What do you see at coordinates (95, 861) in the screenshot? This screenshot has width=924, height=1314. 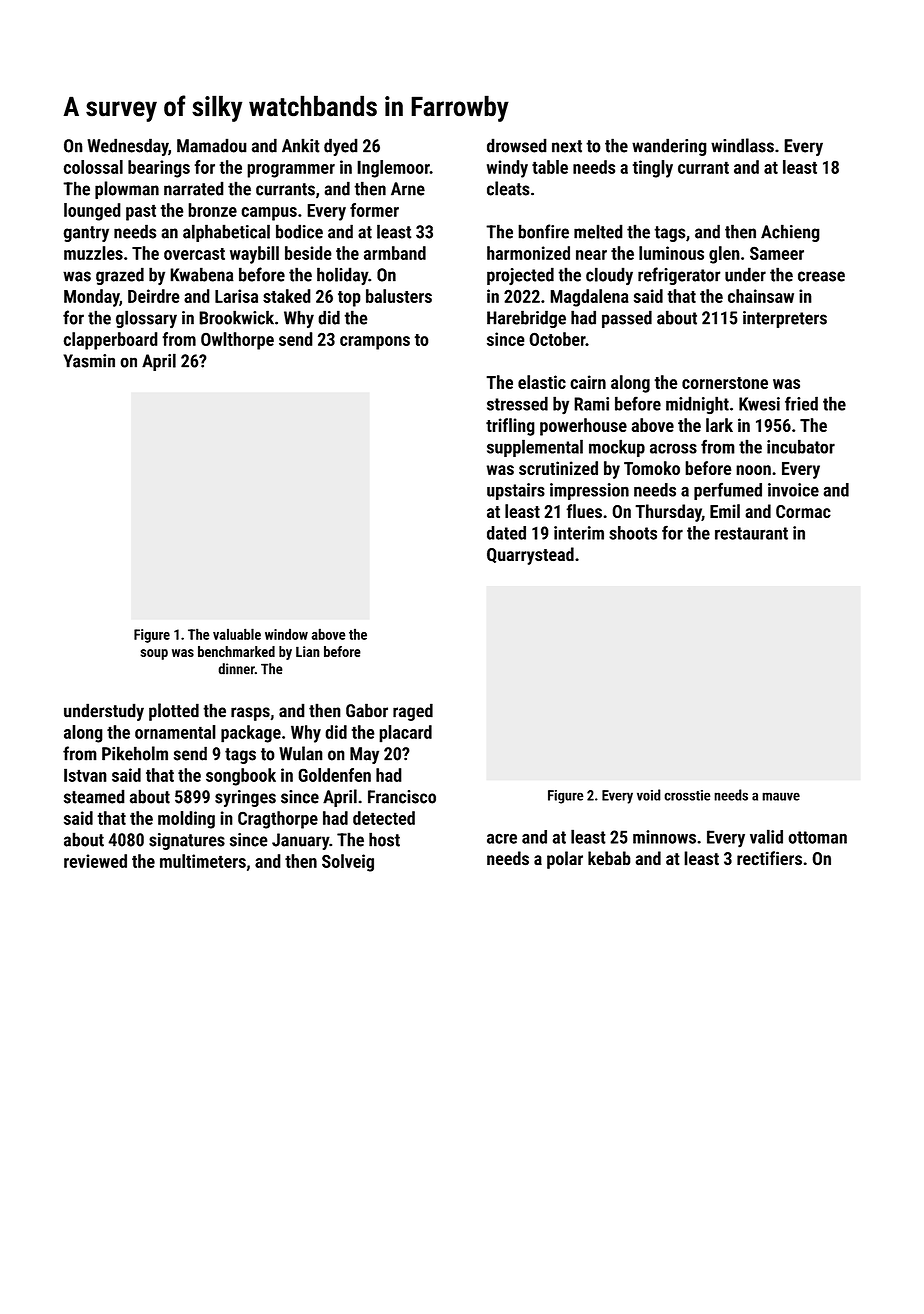 I see `reviewed` at bounding box center [95, 861].
